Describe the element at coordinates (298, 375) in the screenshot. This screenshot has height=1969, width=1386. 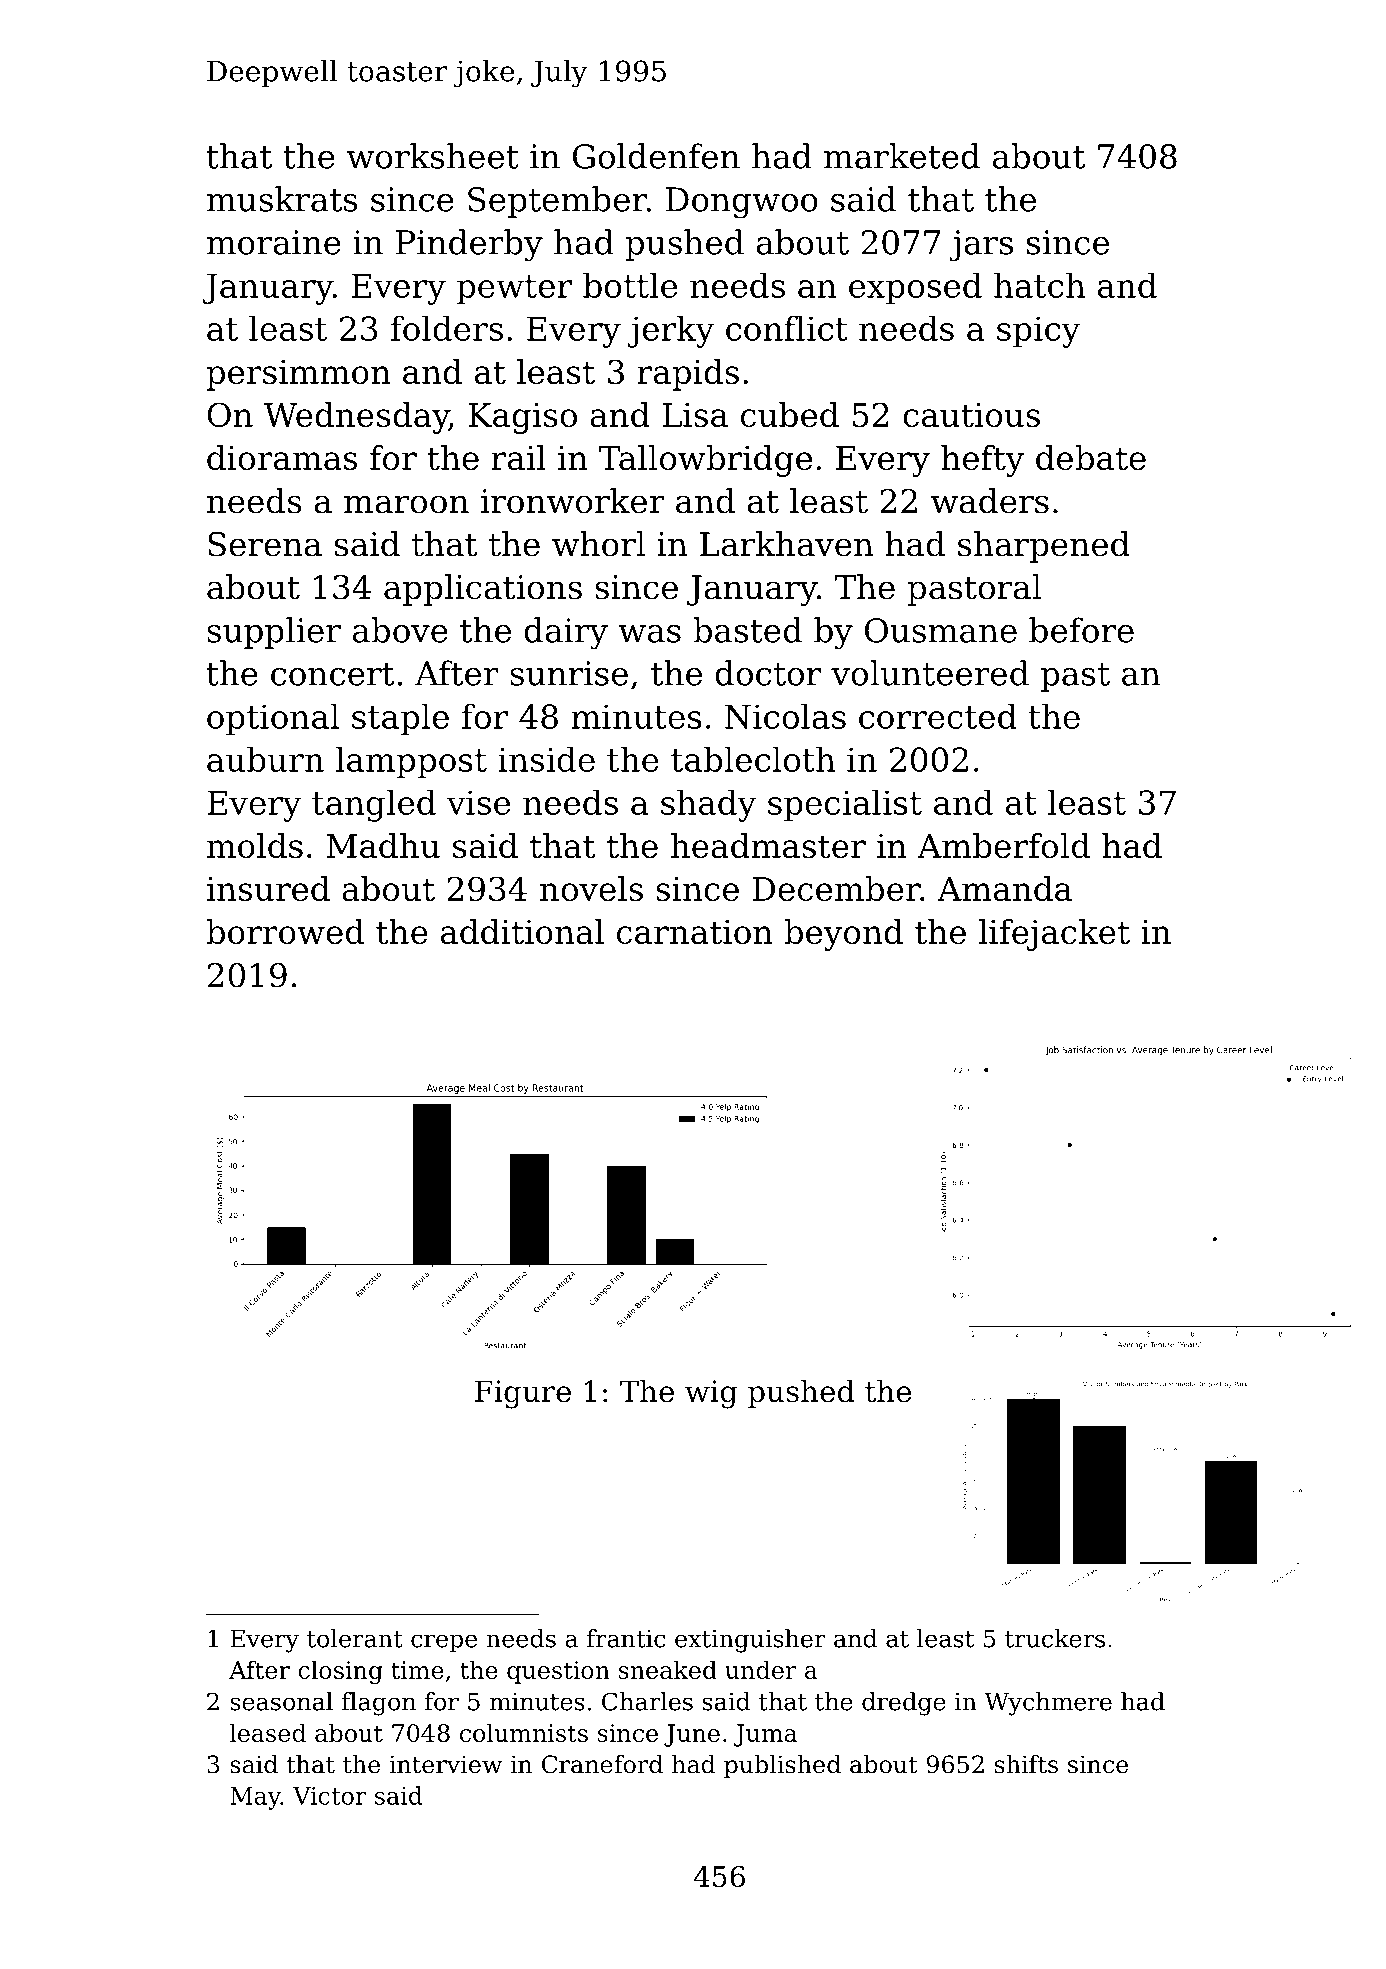
I see `persimmon` at that location.
